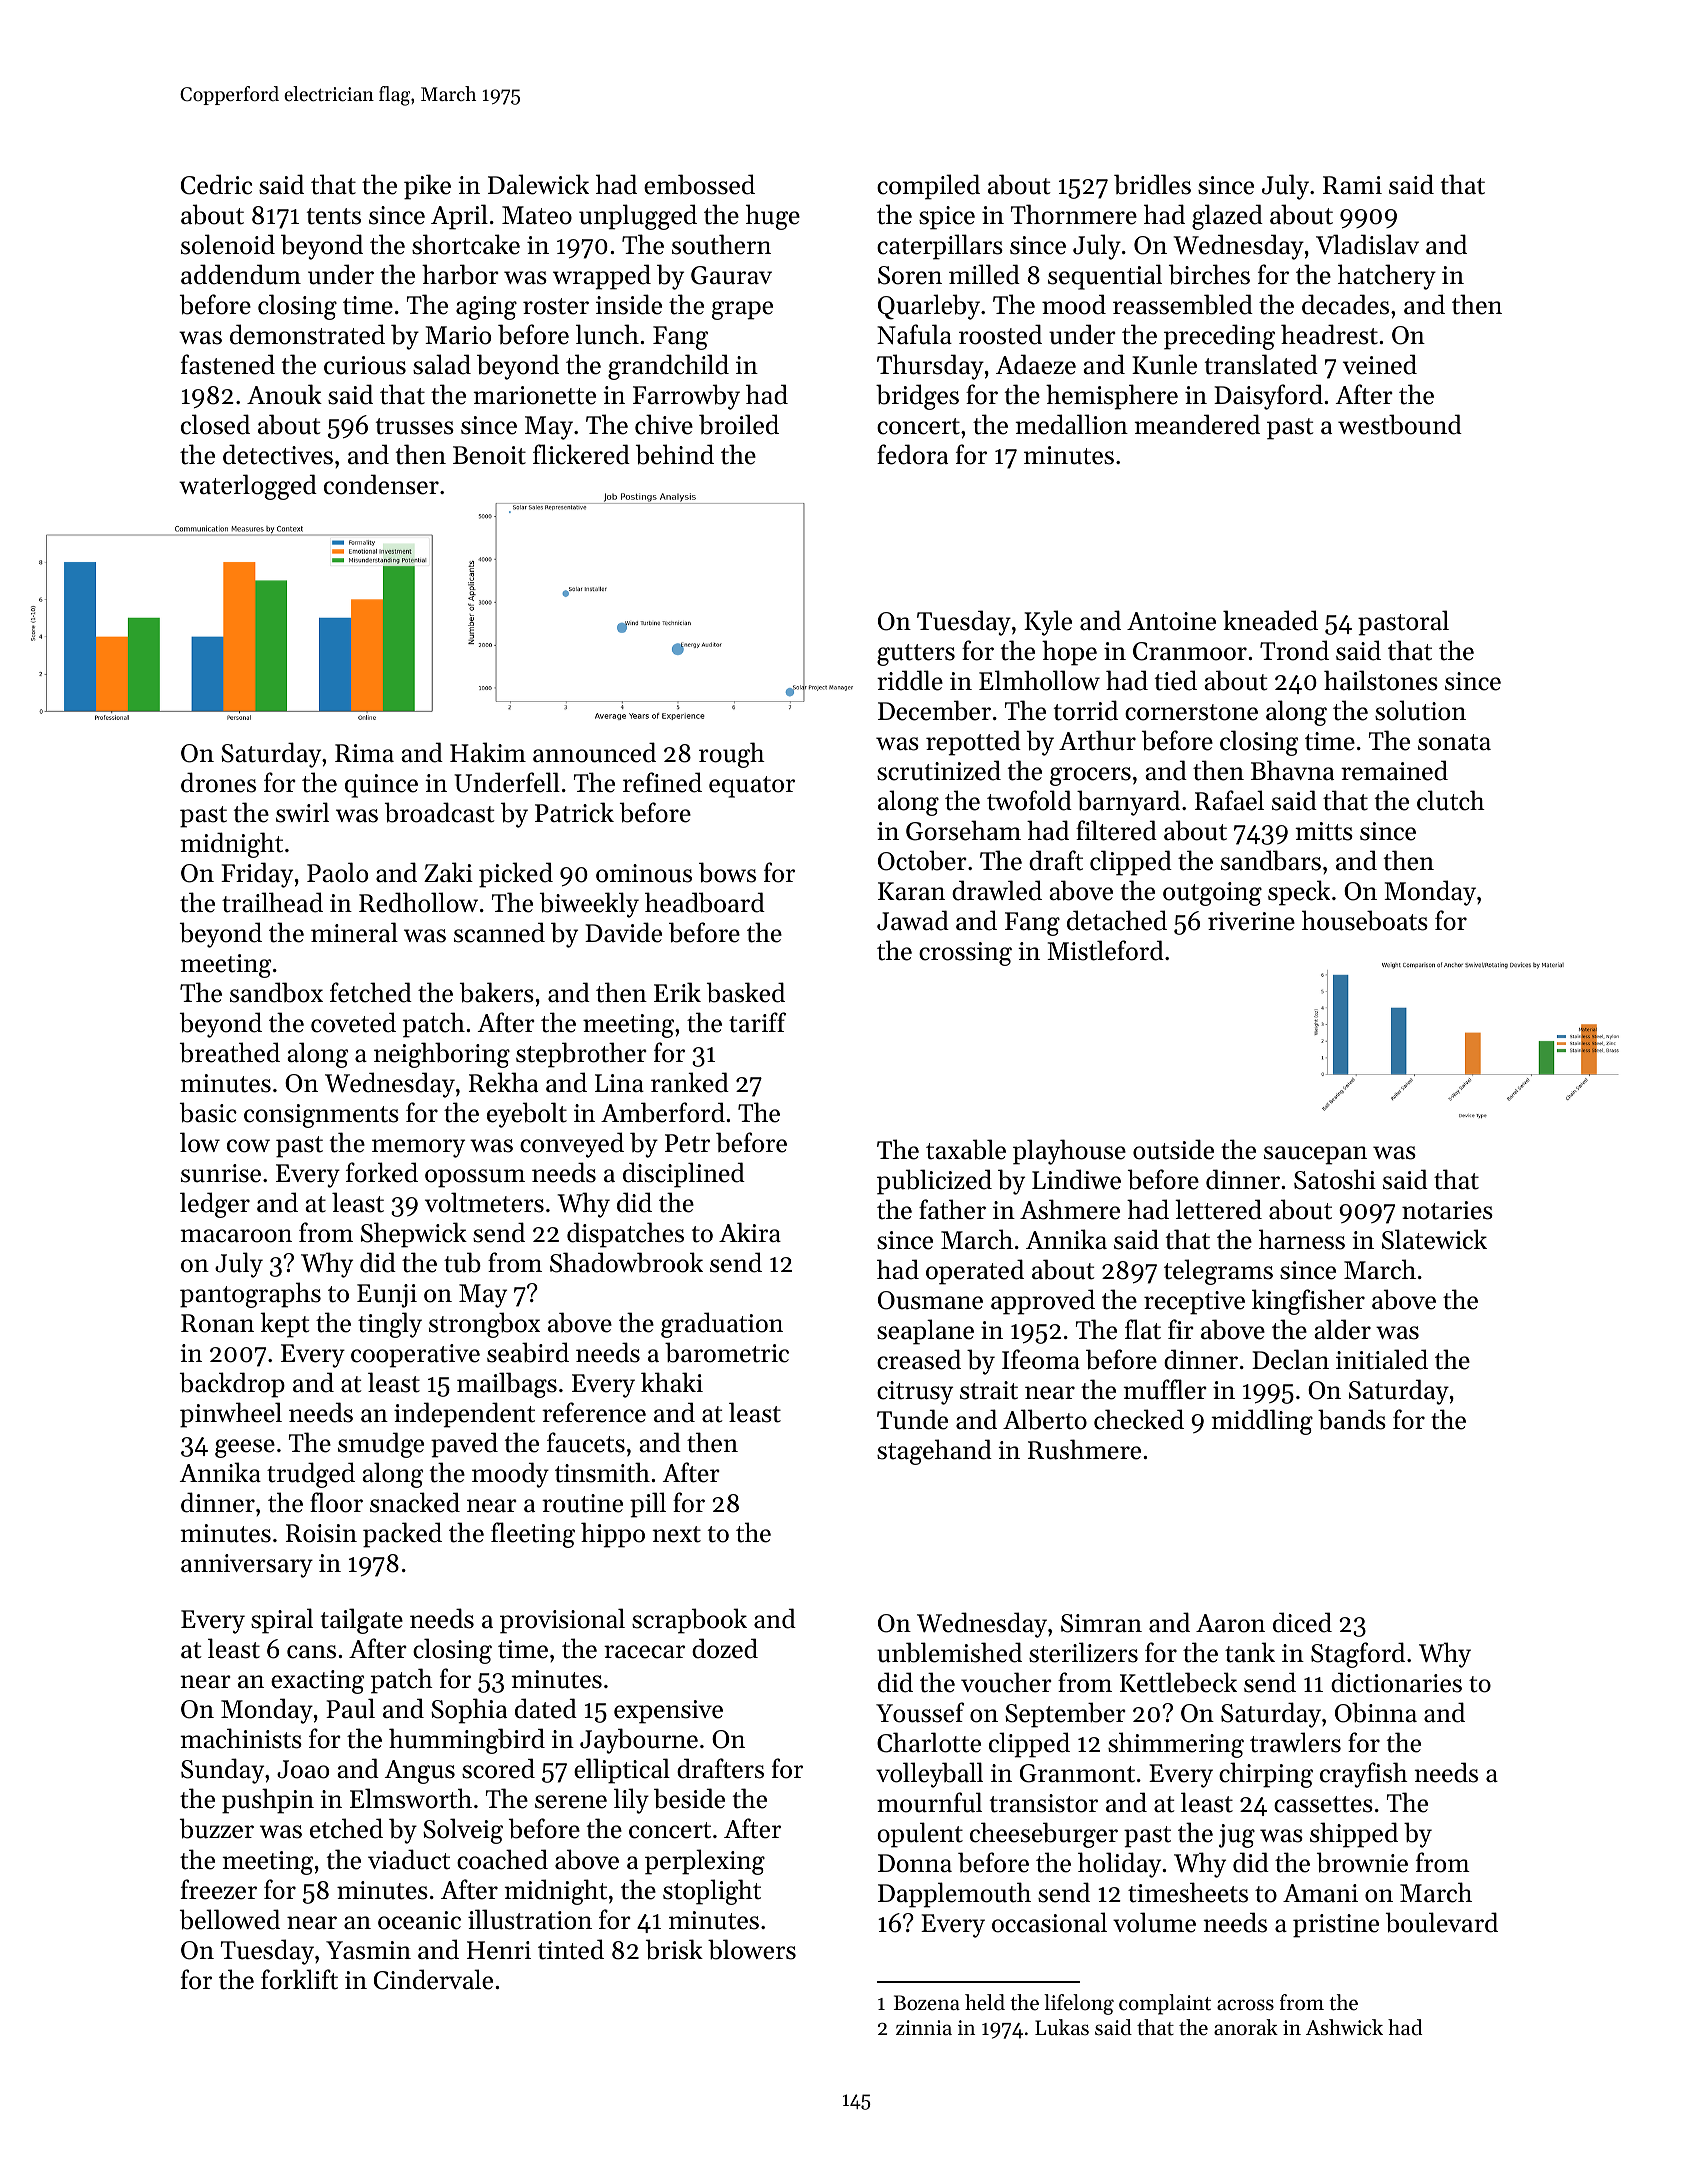  I want to click on forklift, so click(299, 1979).
